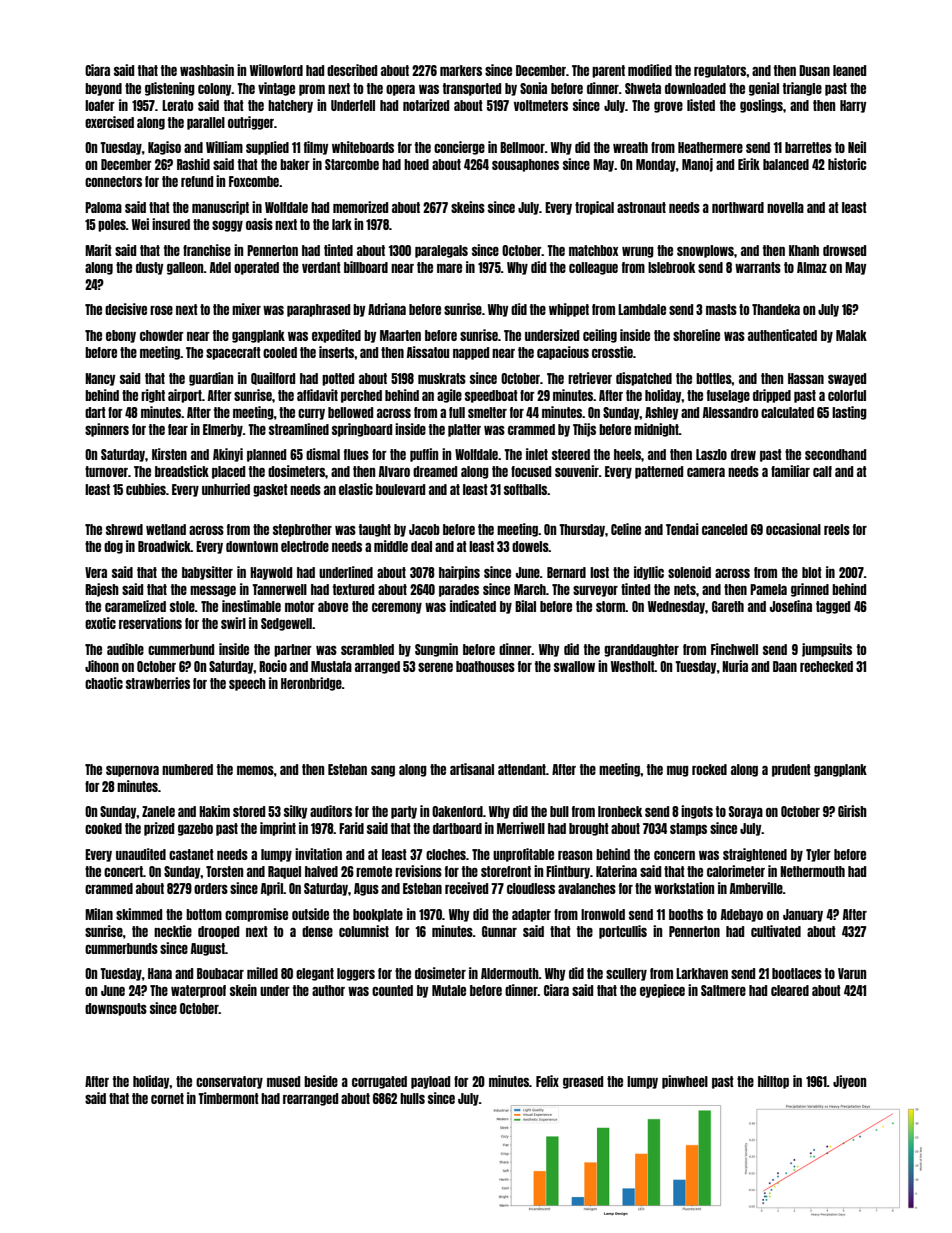 The height and width of the screenshot is (1233, 952). I want to click on retriever, so click(590, 378).
